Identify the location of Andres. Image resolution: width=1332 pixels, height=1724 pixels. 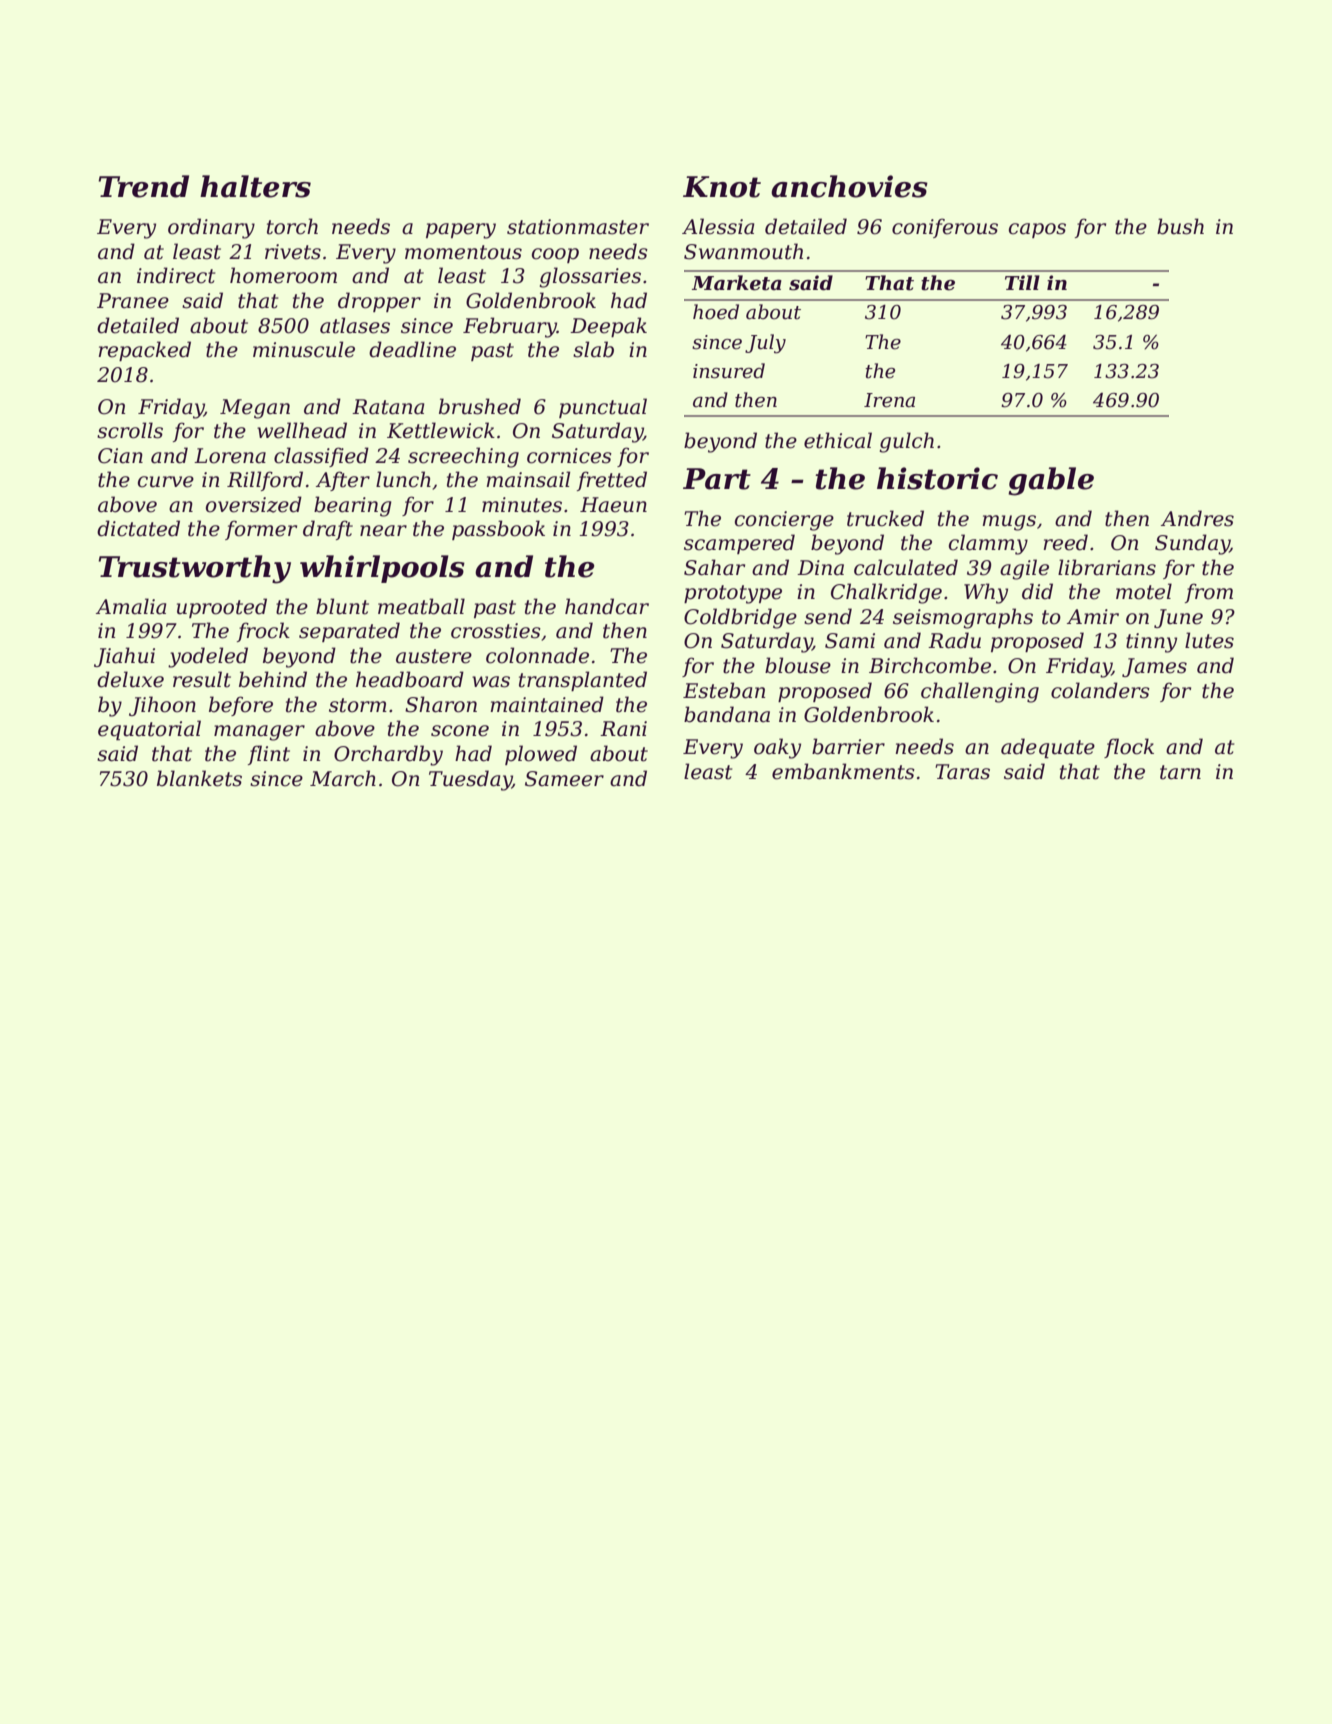
(1197, 518).
